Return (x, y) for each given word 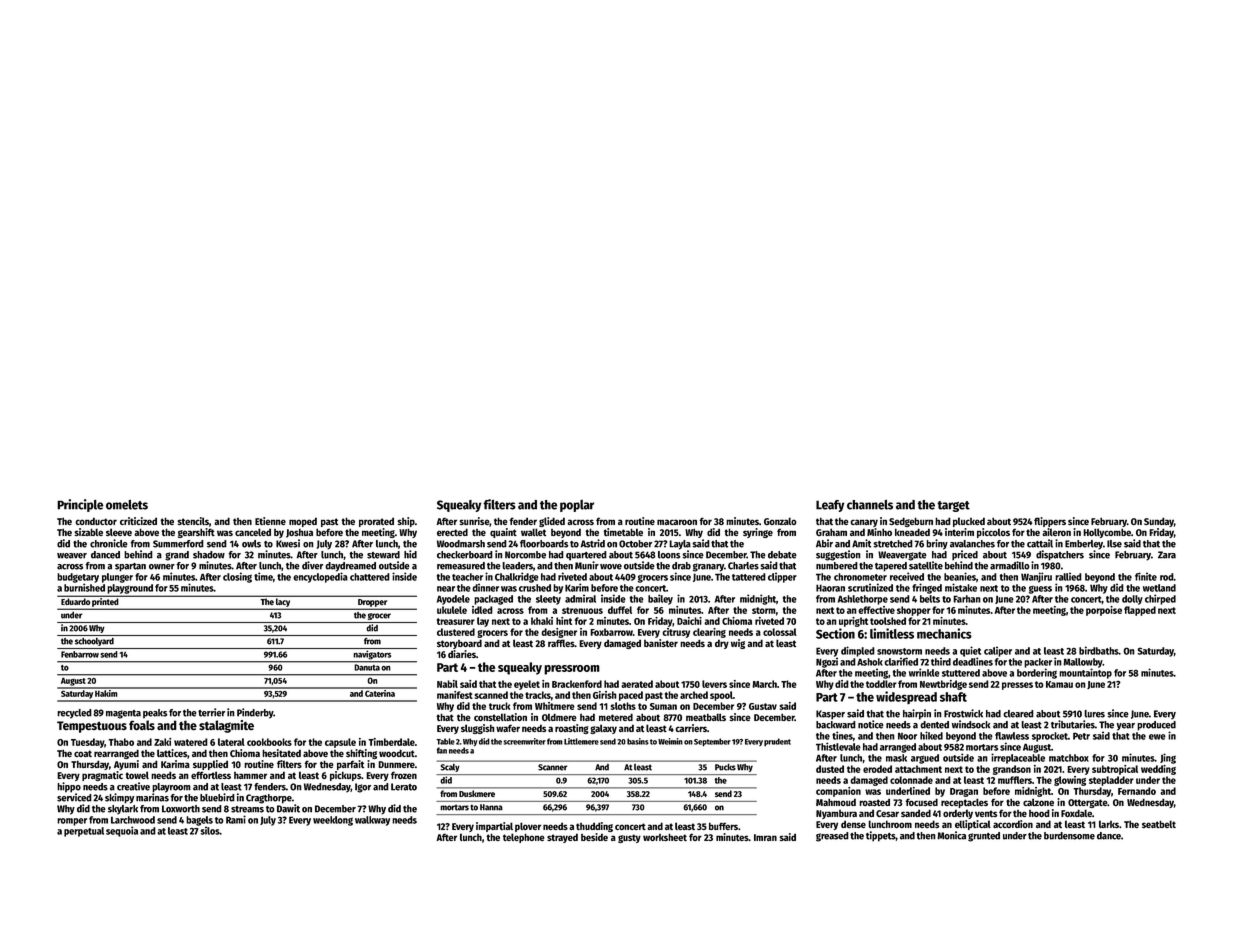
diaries (462, 654)
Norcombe (525, 555)
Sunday (1159, 522)
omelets (127, 505)
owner (162, 567)
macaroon (677, 522)
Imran (765, 837)
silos (210, 830)
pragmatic (102, 776)
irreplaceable (1018, 758)
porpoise (1104, 611)
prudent (777, 742)
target (953, 506)
